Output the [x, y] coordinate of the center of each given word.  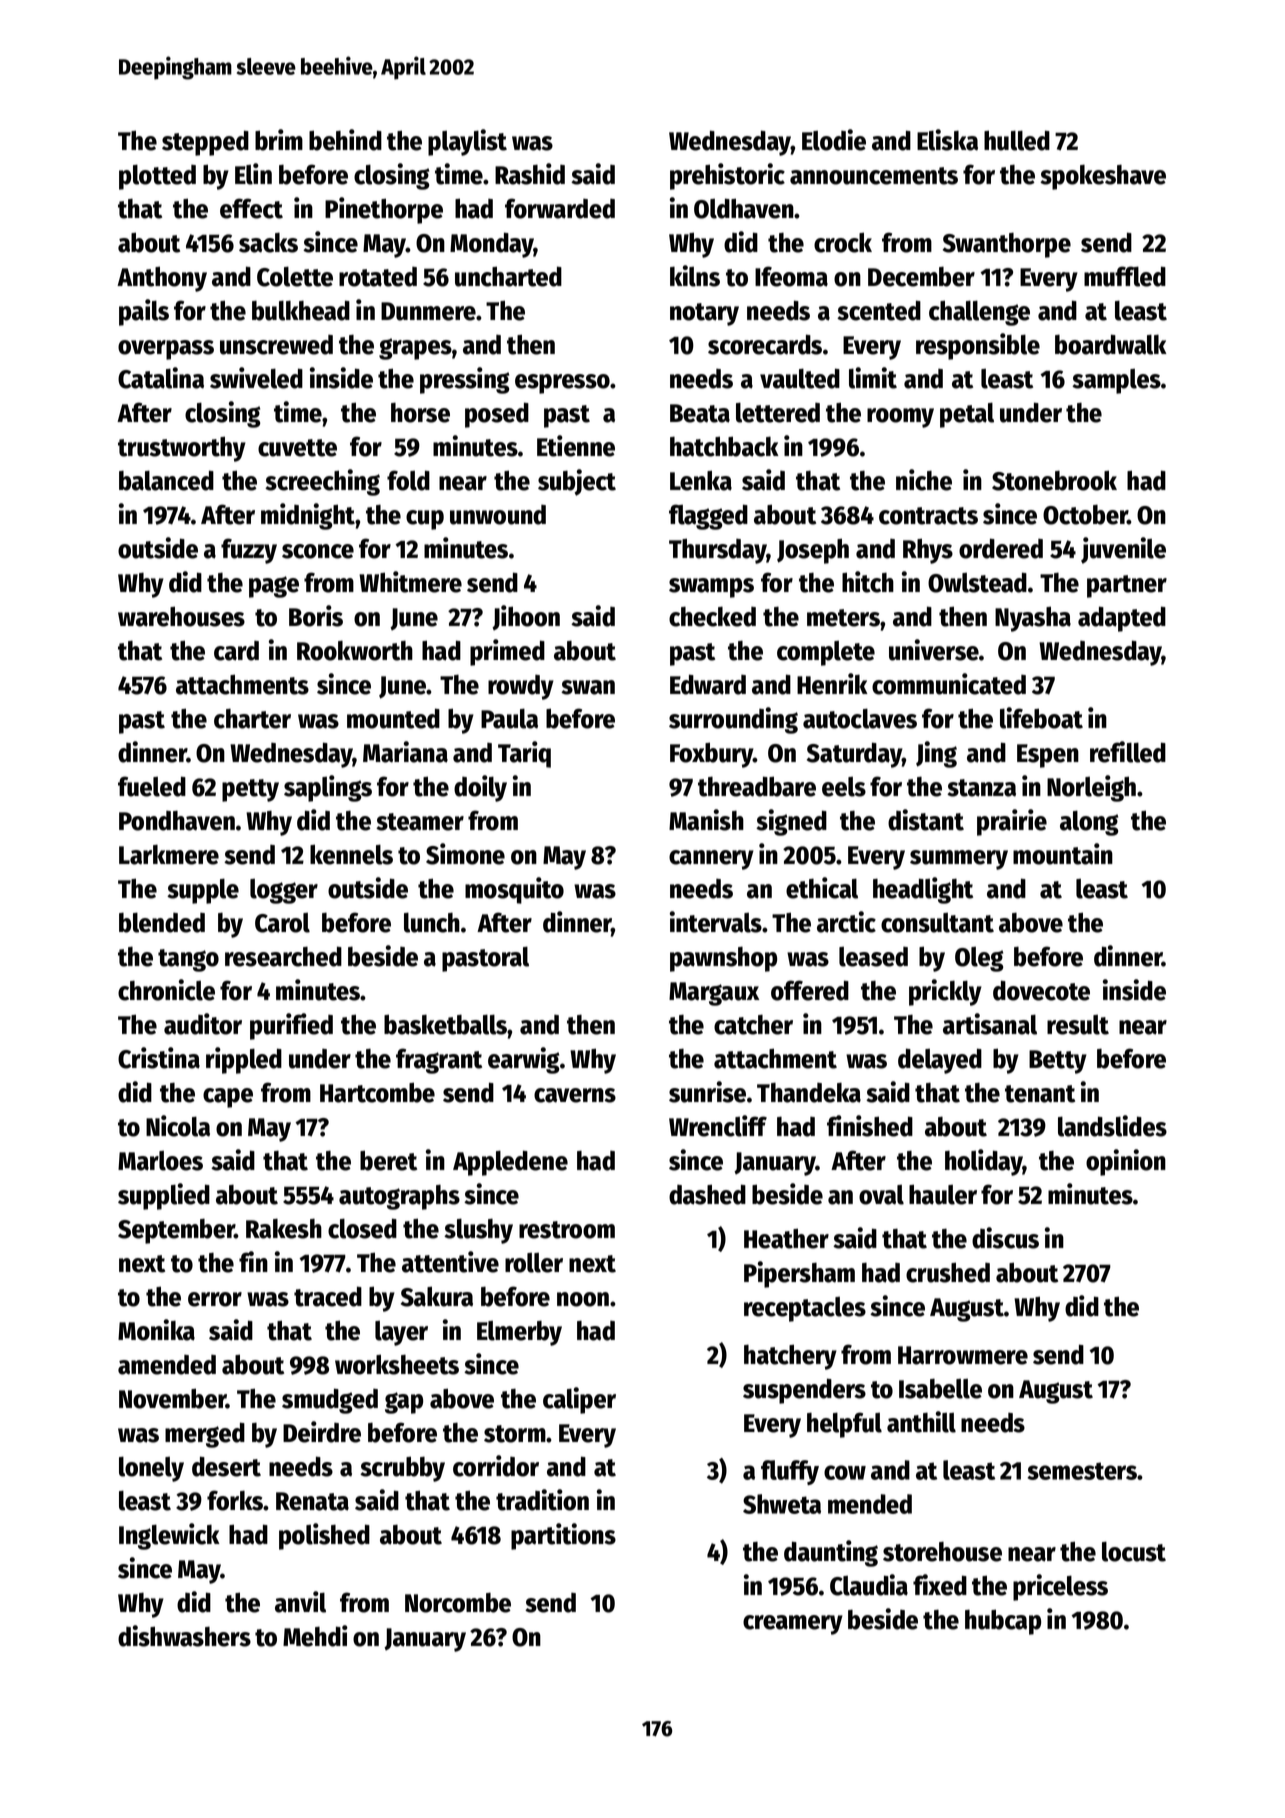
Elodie [834, 140]
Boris [316, 616]
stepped [205, 143]
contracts [928, 516]
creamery [793, 1625]
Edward [708, 684]
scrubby [402, 1469]
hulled [1017, 140]
